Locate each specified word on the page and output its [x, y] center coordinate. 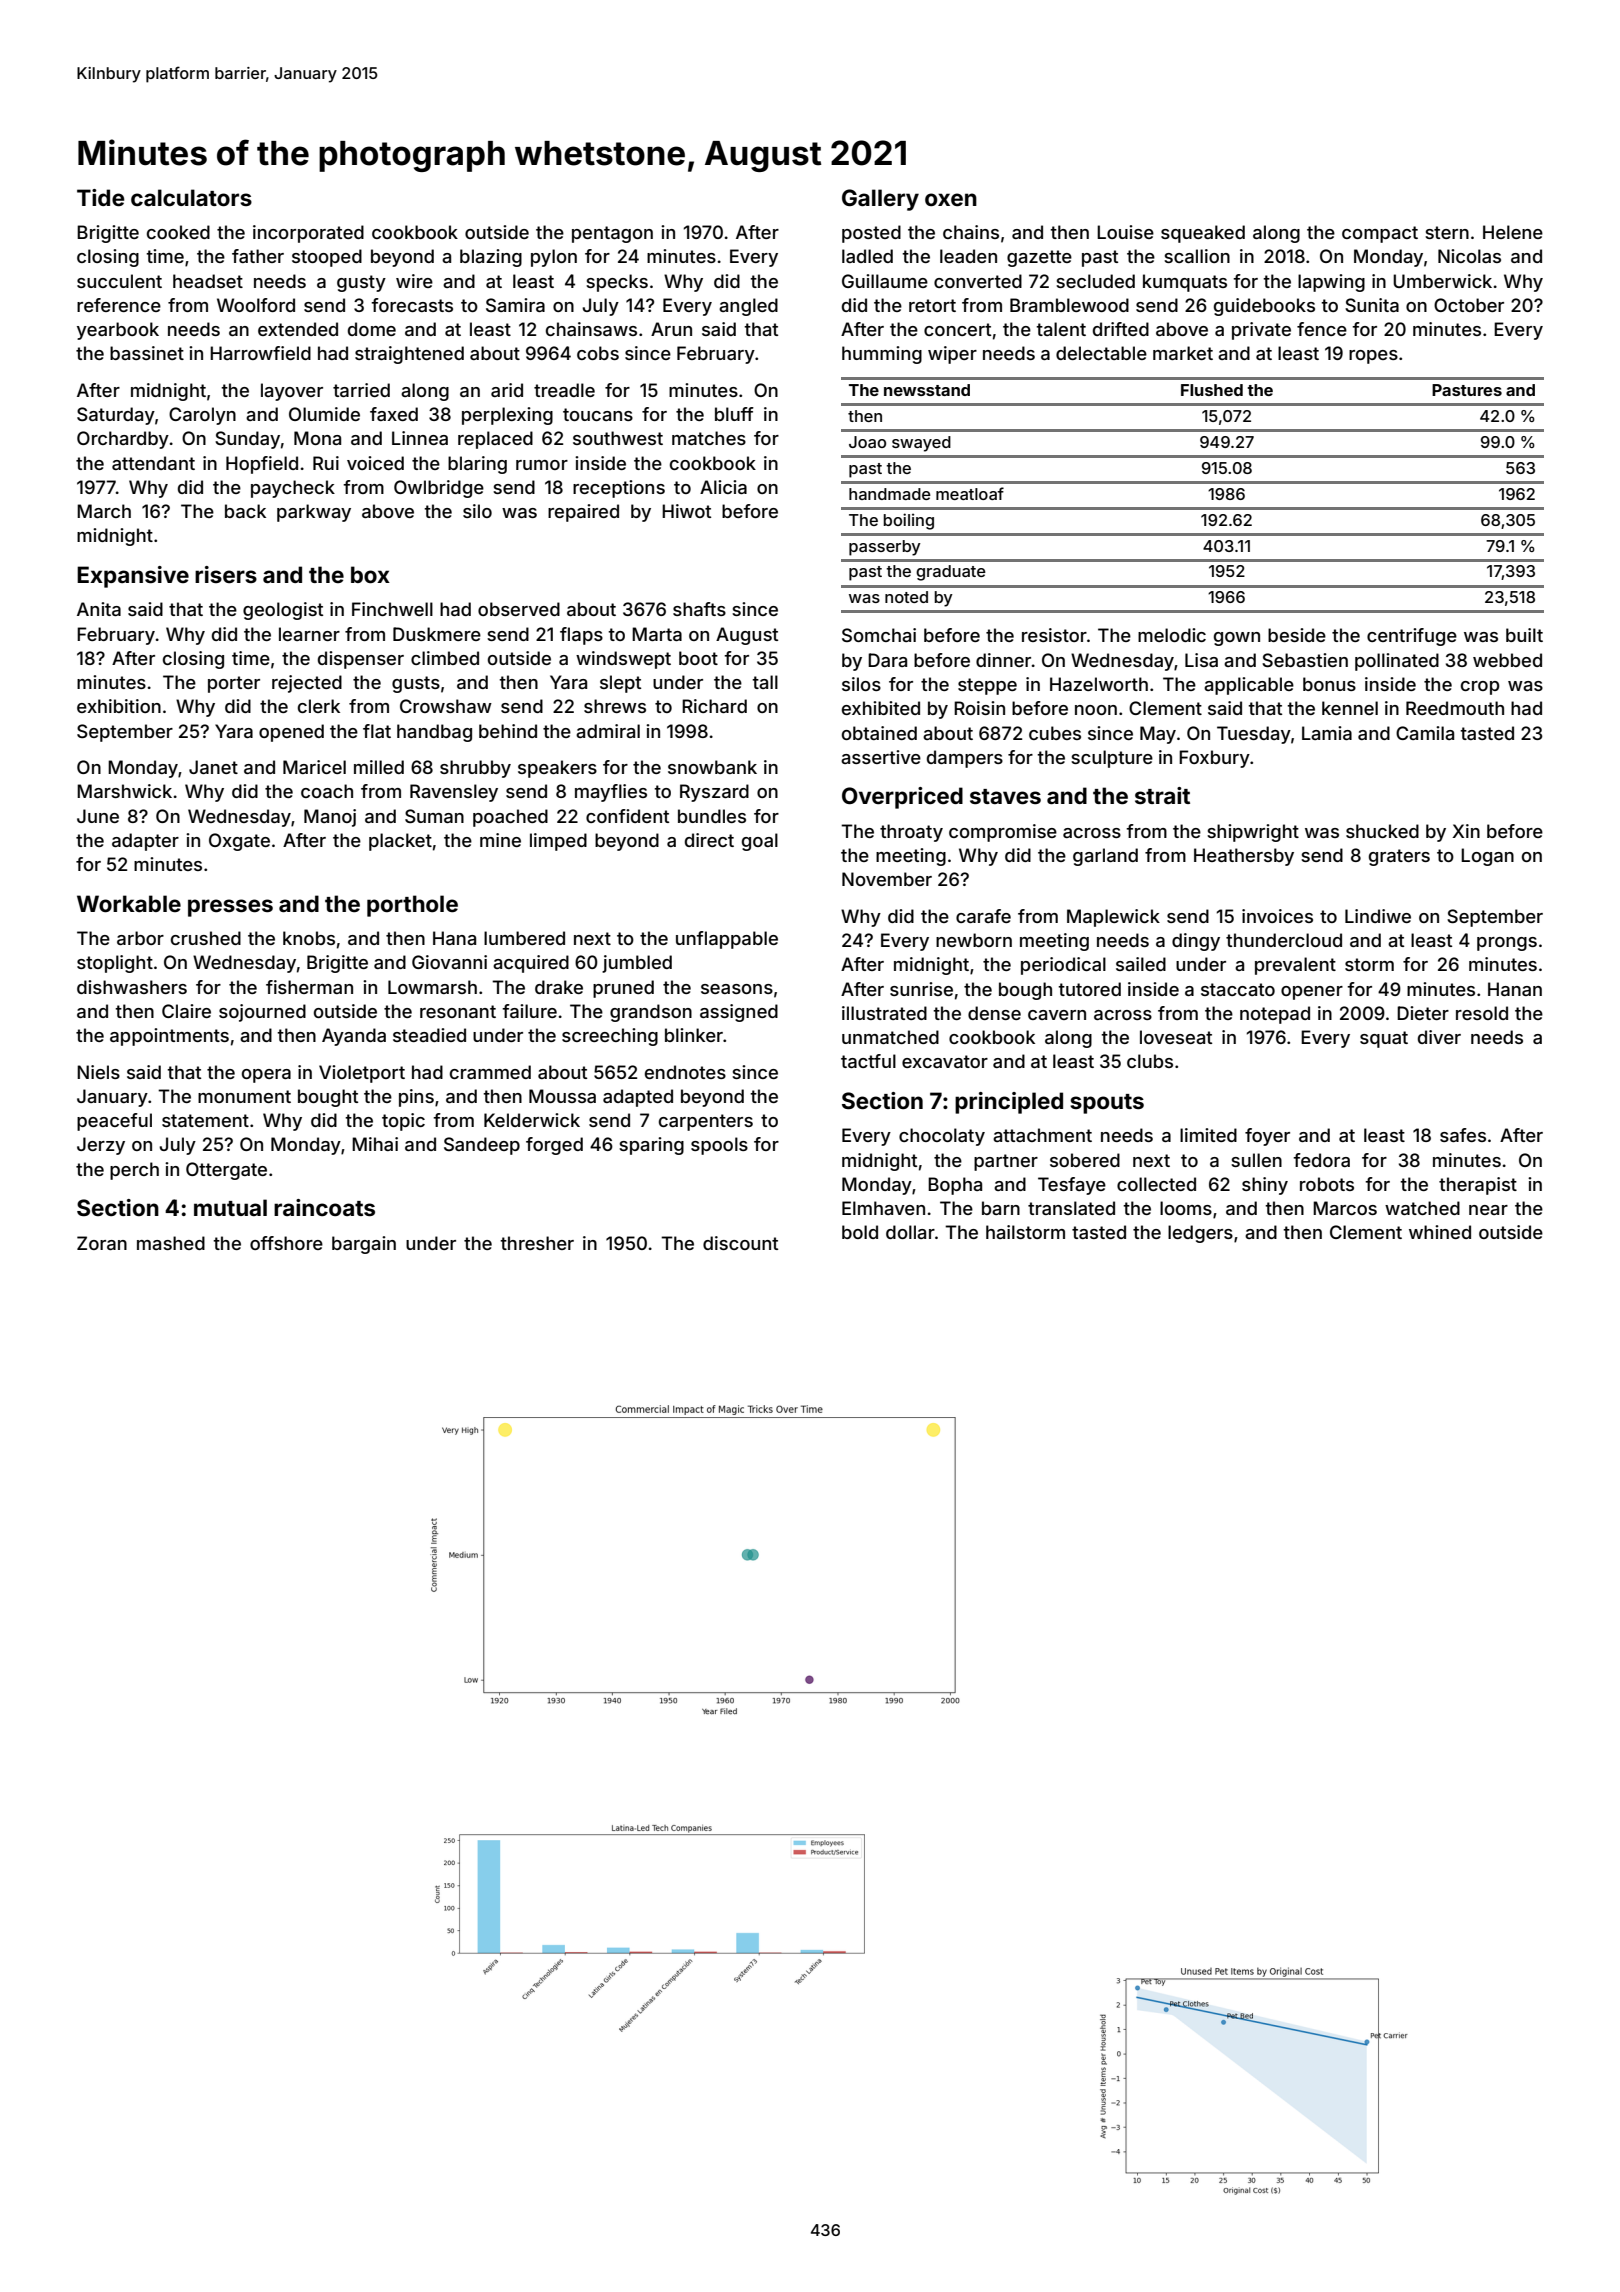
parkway [314, 513]
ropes [1373, 357]
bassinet [147, 353]
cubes [1055, 733]
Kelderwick [532, 1120]
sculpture [1112, 759]
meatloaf [970, 493]
